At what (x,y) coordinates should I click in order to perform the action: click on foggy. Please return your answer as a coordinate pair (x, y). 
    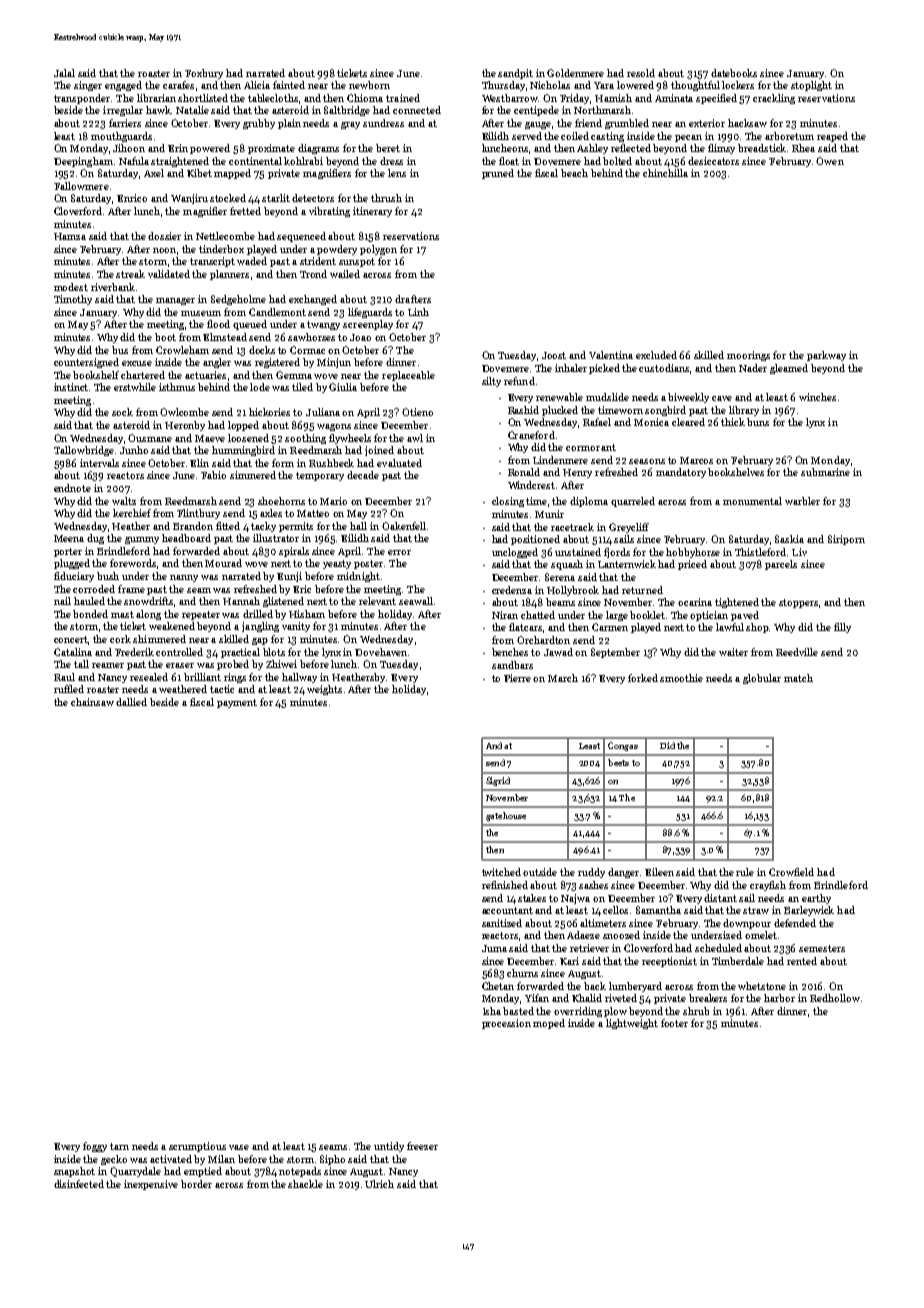
    Looking at the image, I should click on (95, 1147).
